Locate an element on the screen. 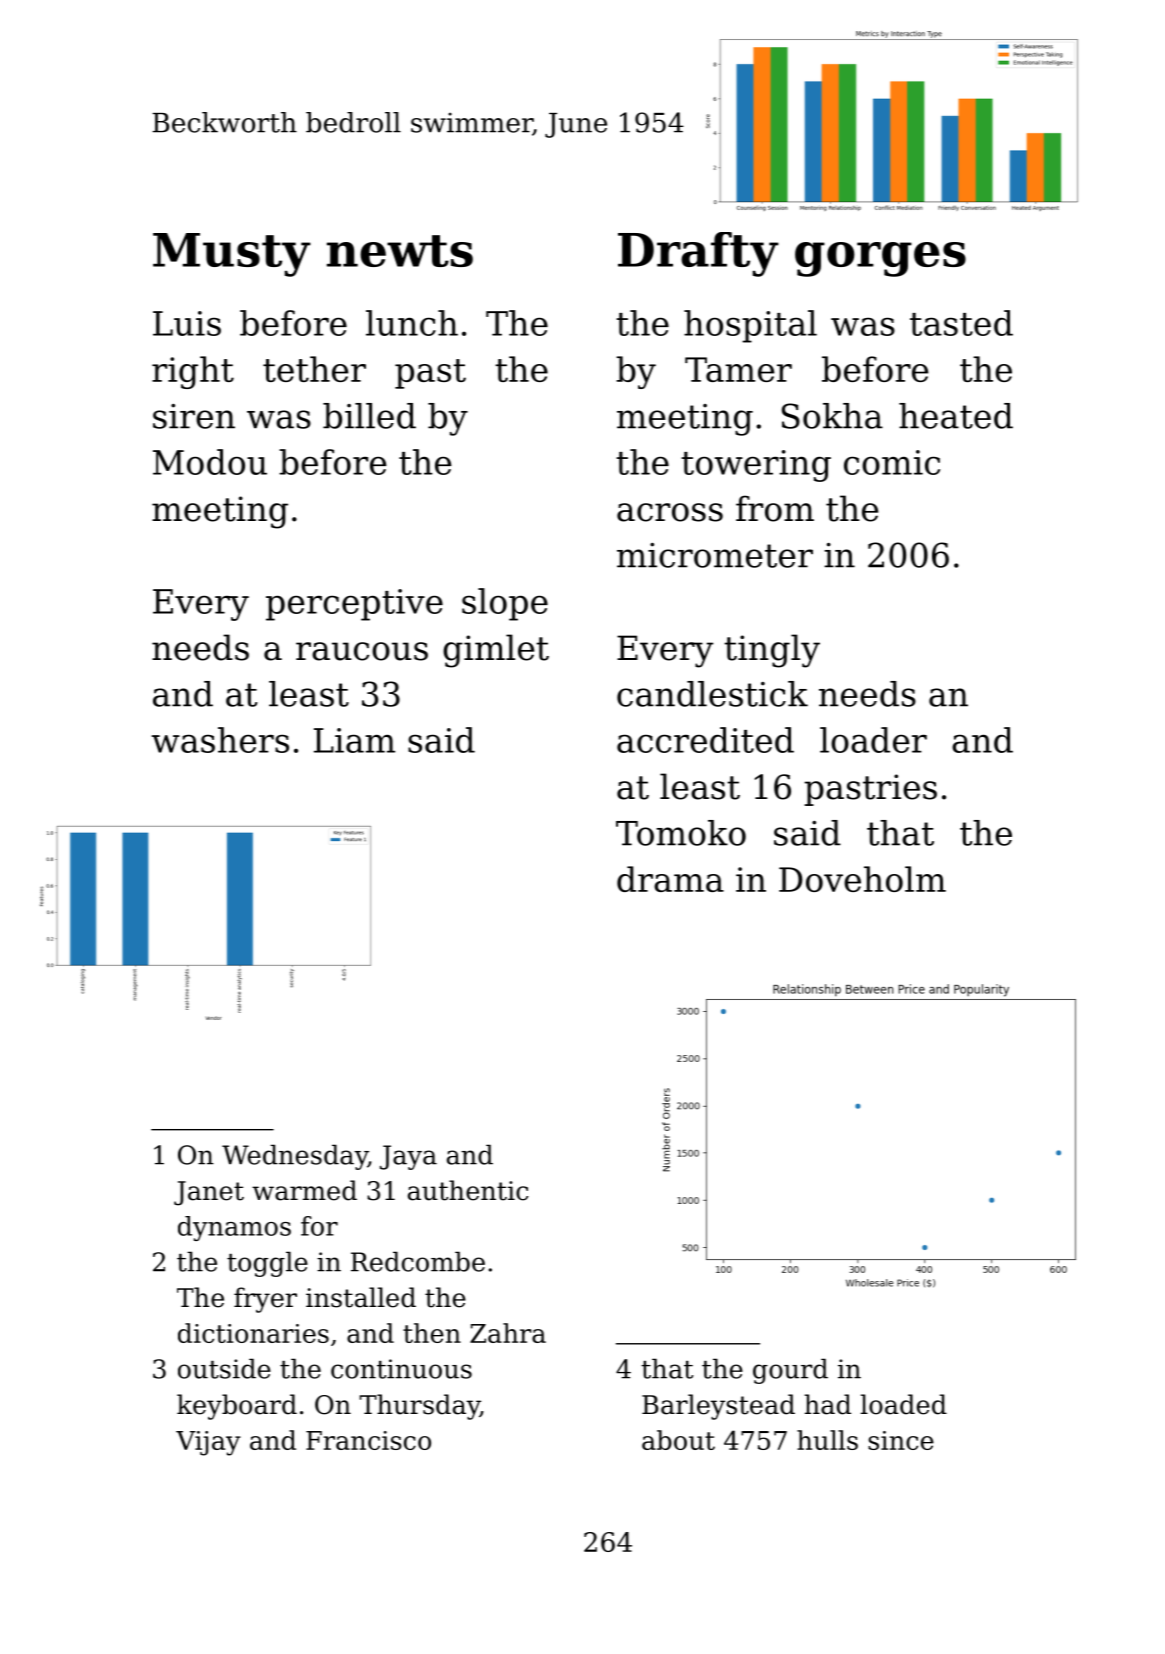 Image resolution: width=1165 pixels, height=1654 pixels. Drafty is located at coordinates (698, 254).
